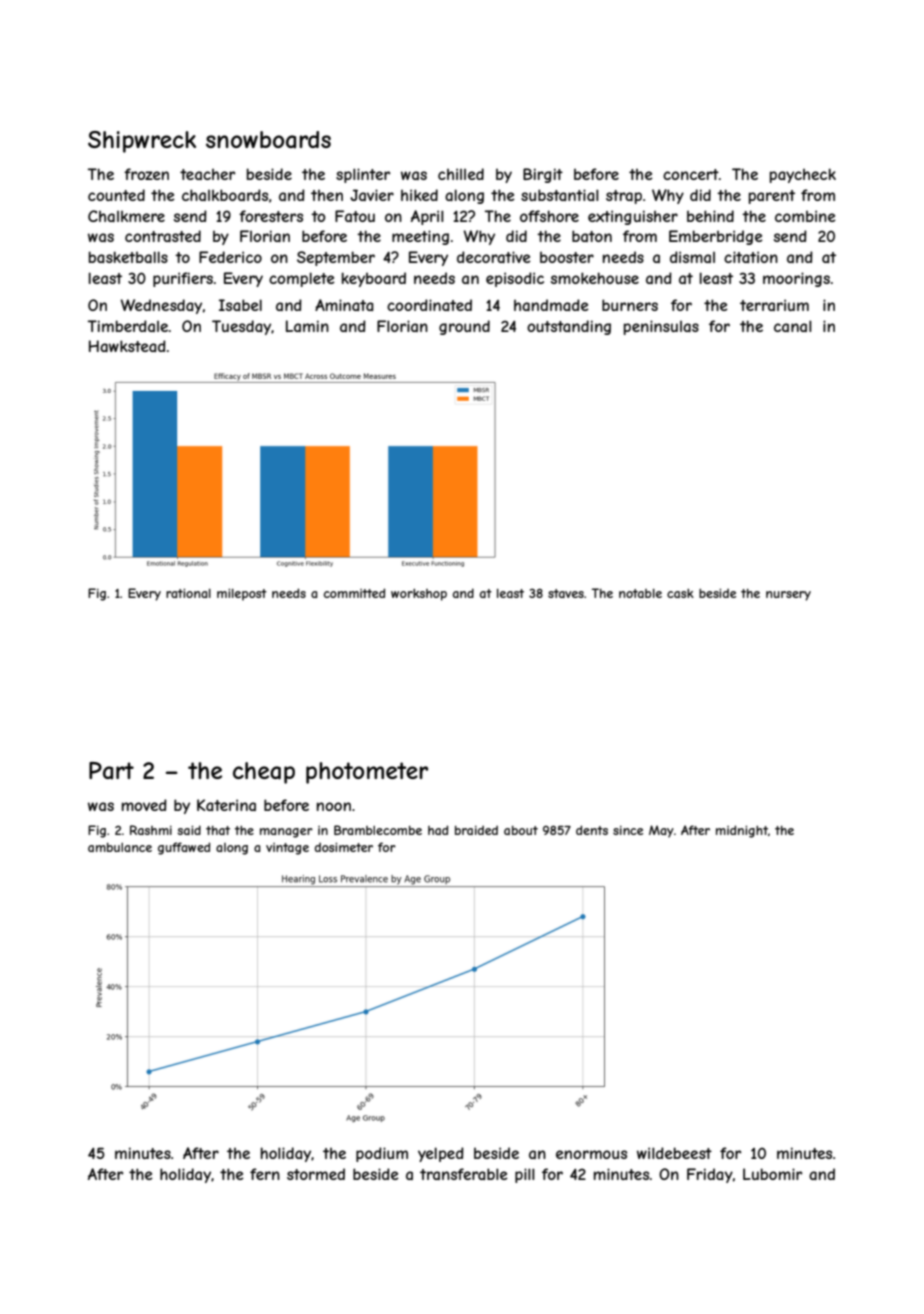  I want to click on peninsulas, so click(661, 327).
